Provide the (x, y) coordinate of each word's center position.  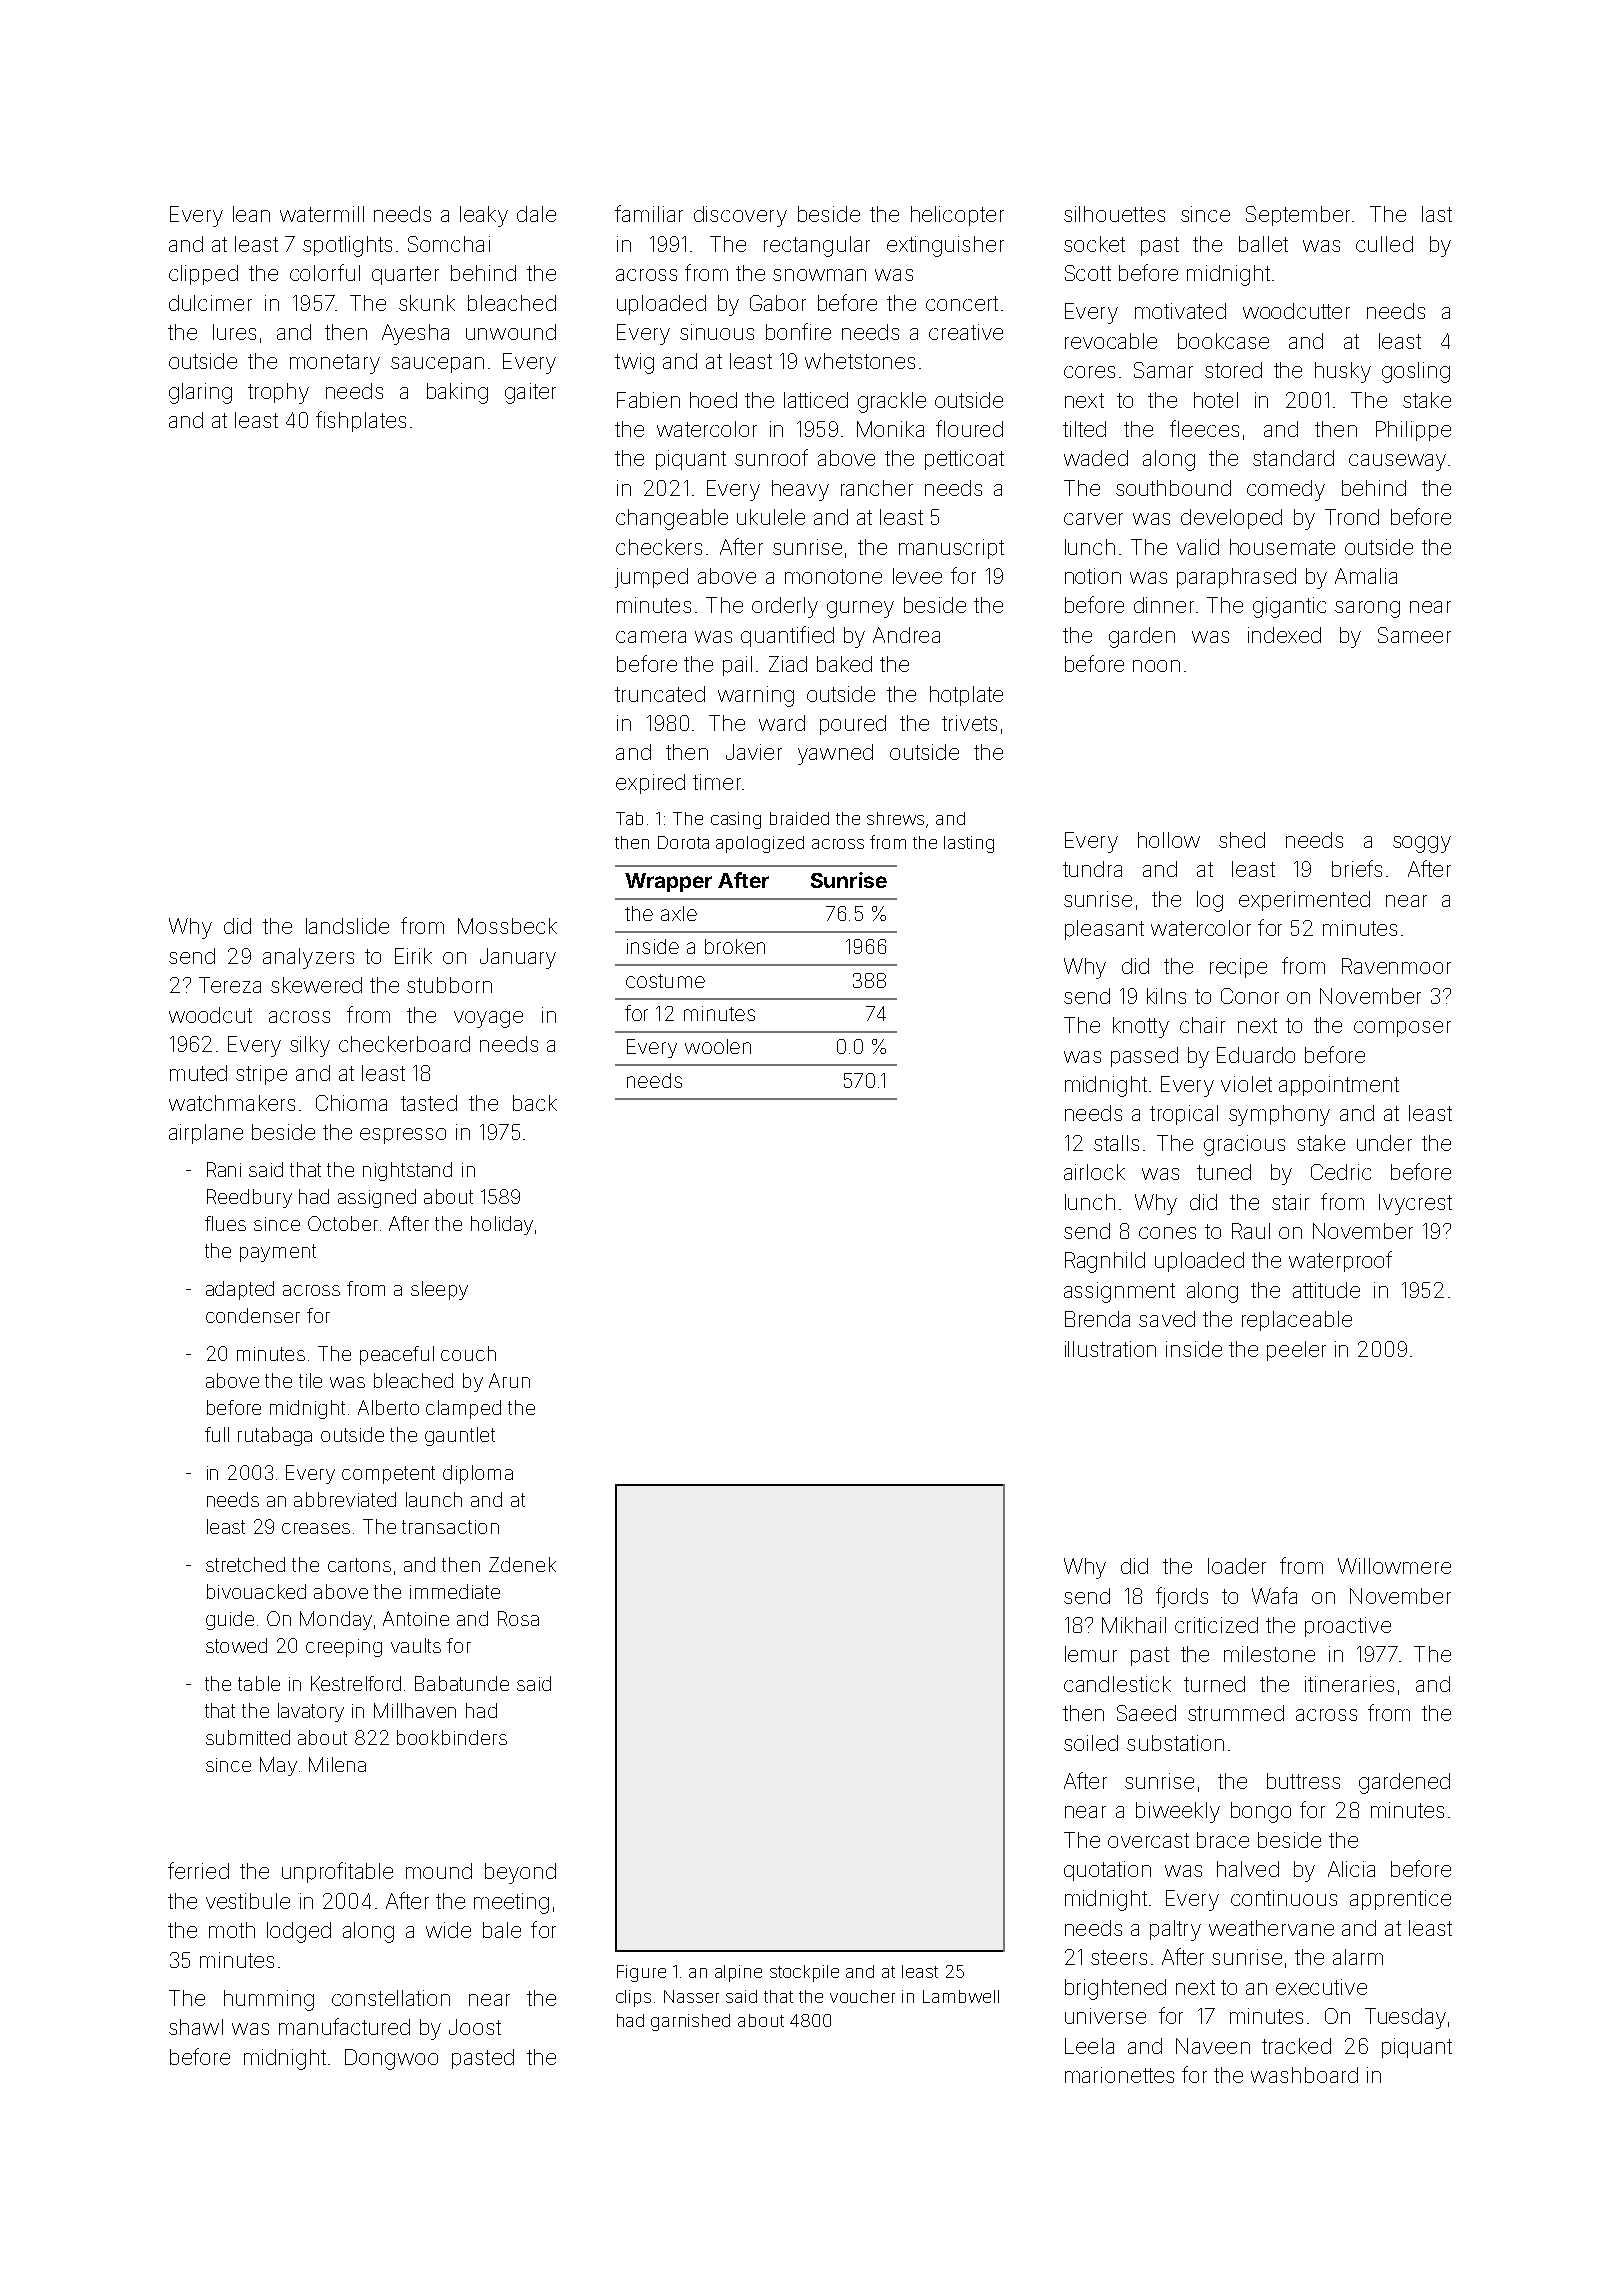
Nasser (691, 1996)
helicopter (957, 216)
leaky (484, 216)
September (1298, 216)
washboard (1304, 2075)
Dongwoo (391, 2059)
